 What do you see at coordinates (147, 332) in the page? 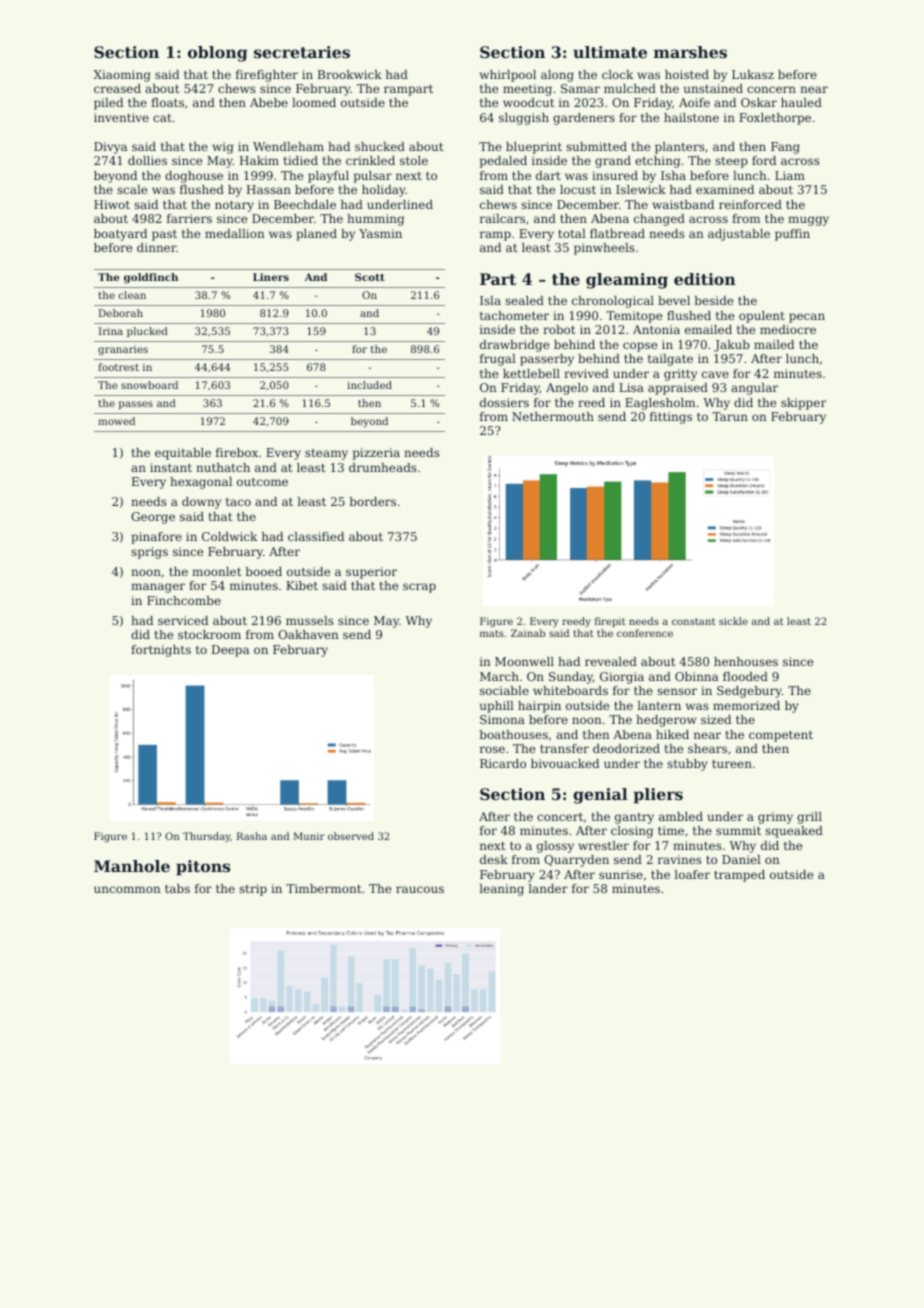
I see `plucked` at bounding box center [147, 332].
